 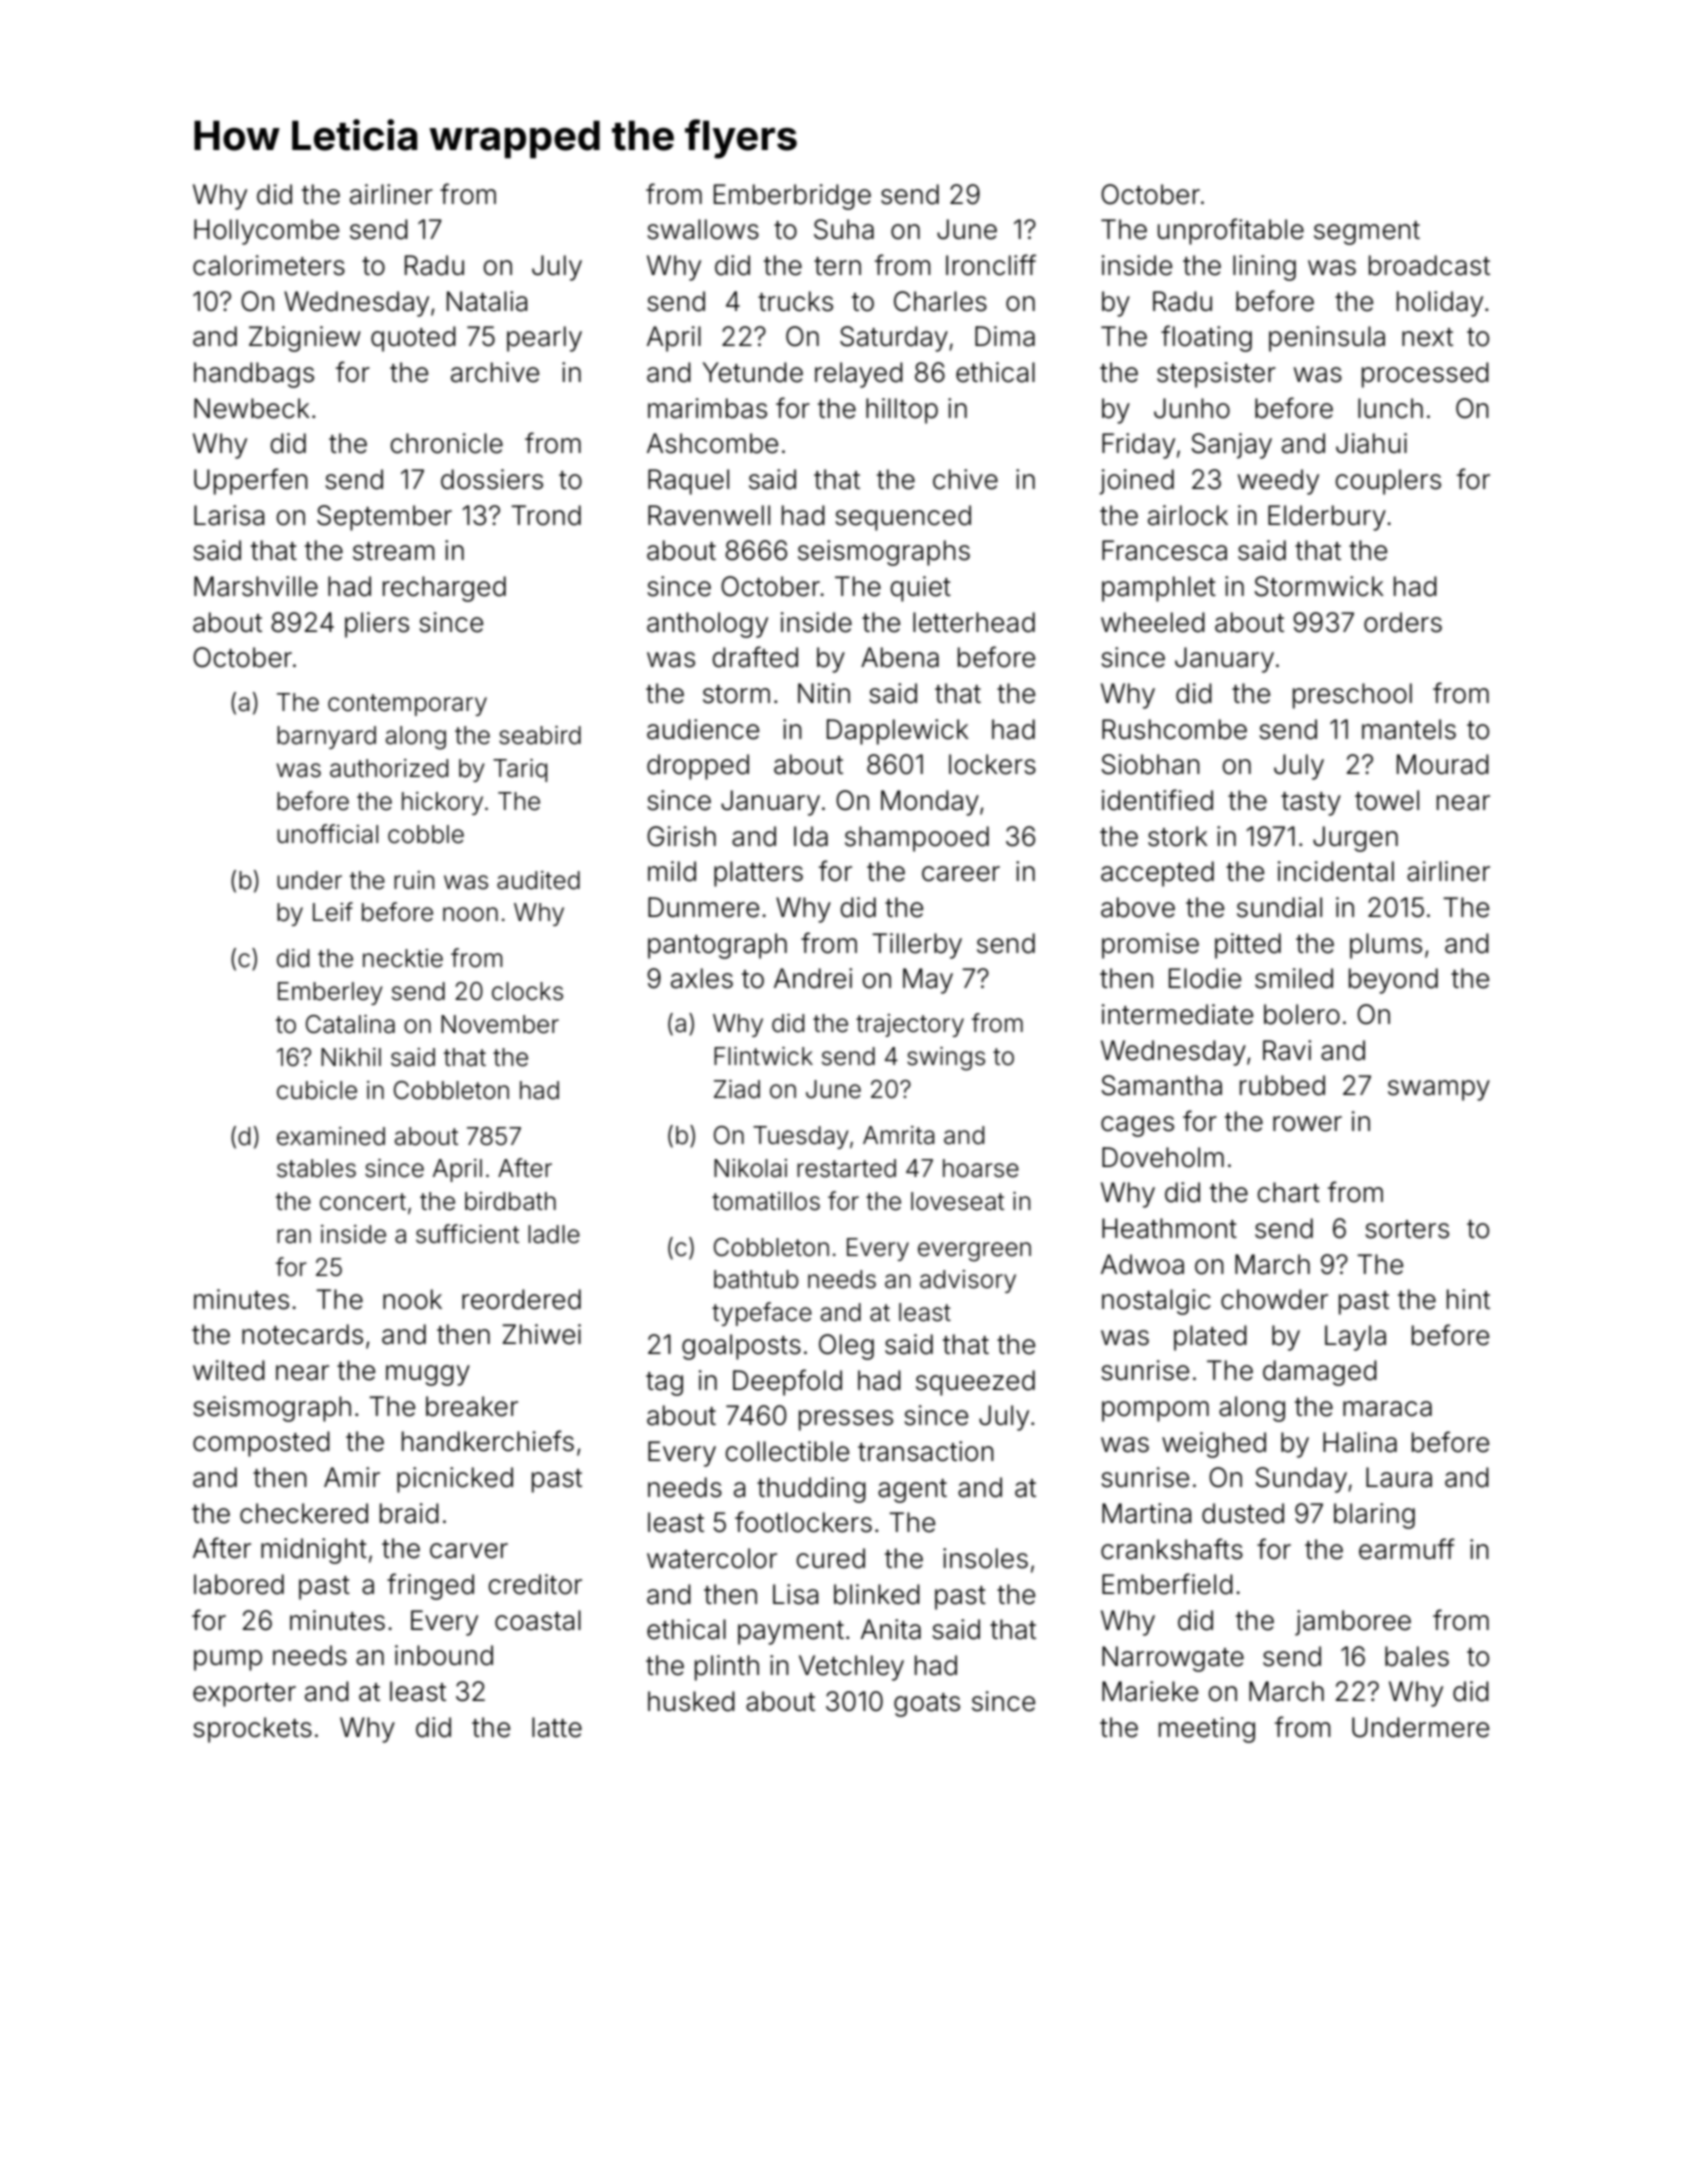 I want to click on sequenced, so click(x=903, y=518).
